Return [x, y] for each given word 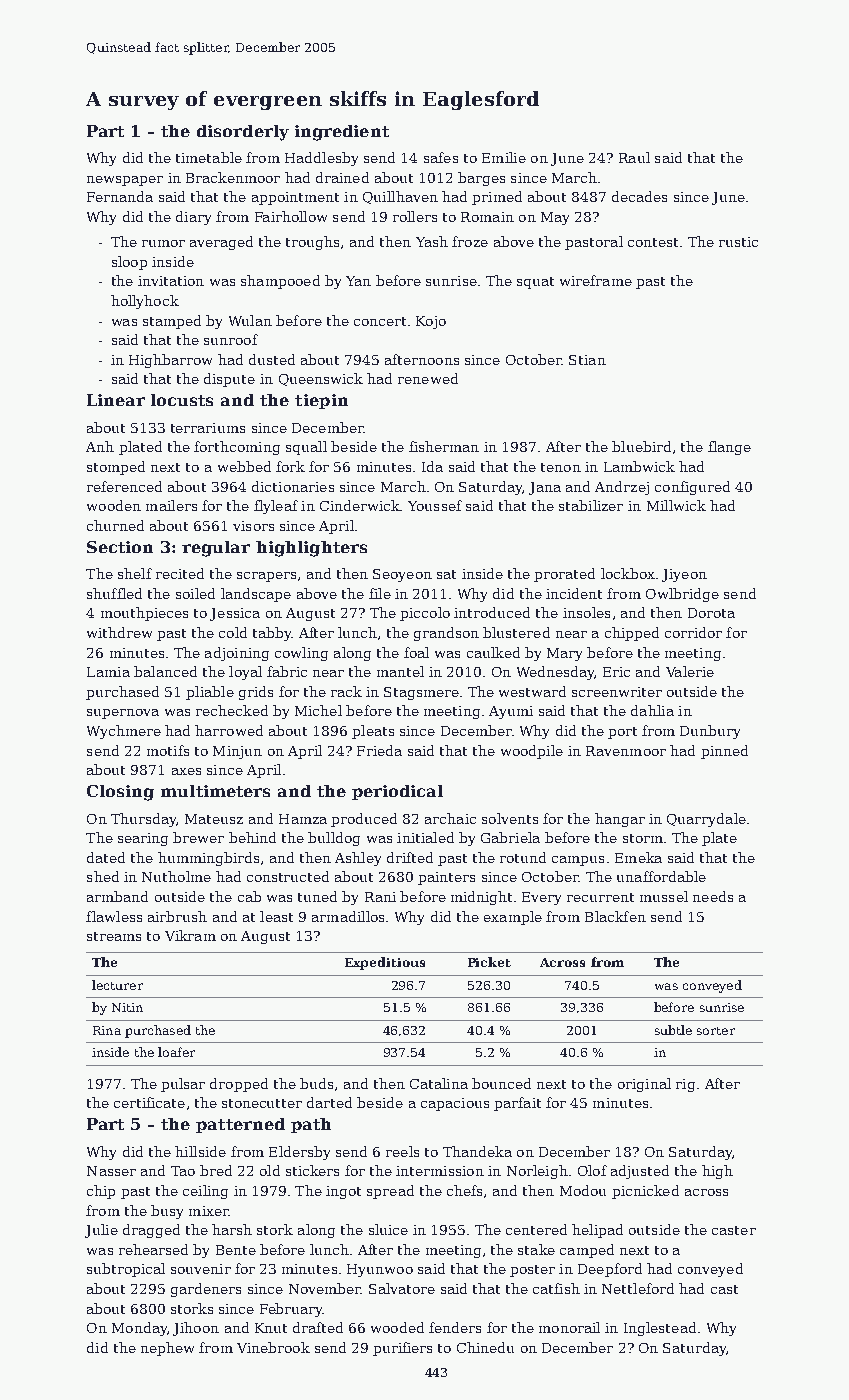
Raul [634, 157]
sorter [716, 1031]
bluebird [641, 446]
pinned [724, 752]
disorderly [243, 133]
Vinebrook [273, 1347]
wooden [114, 505]
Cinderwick [360, 505]
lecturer [117, 985]
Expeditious [385, 963]
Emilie [504, 157]
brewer [198, 837]
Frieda [379, 750]
